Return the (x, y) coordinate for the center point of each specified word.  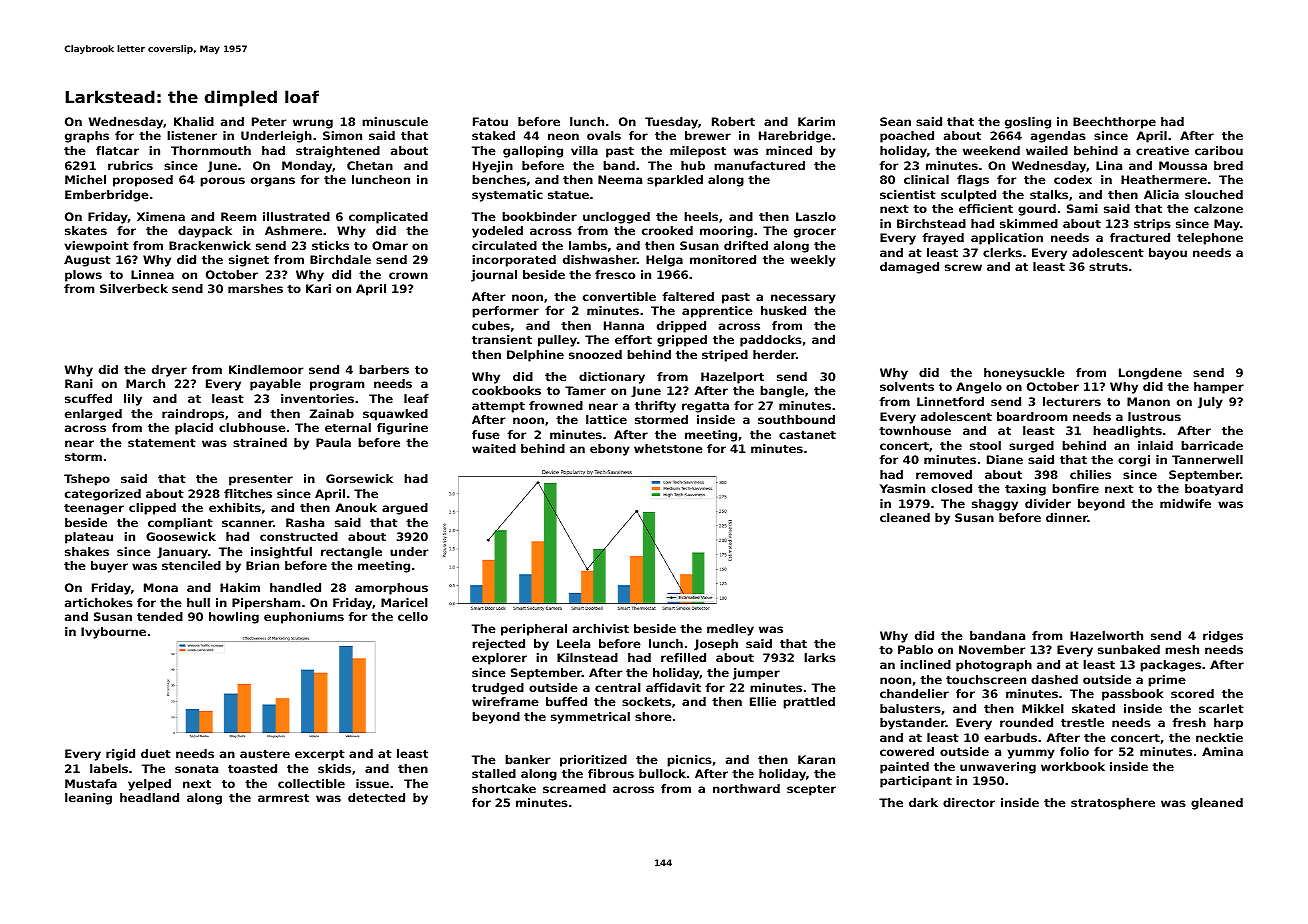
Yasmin (902, 488)
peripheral (534, 630)
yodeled (497, 232)
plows (83, 276)
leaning (88, 799)
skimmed (1029, 223)
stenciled (191, 565)
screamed (574, 788)
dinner (1067, 517)
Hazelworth (1106, 635)
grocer (815, 233)
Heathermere (1164, 179)
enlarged (93, 415)
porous (222, 182)
